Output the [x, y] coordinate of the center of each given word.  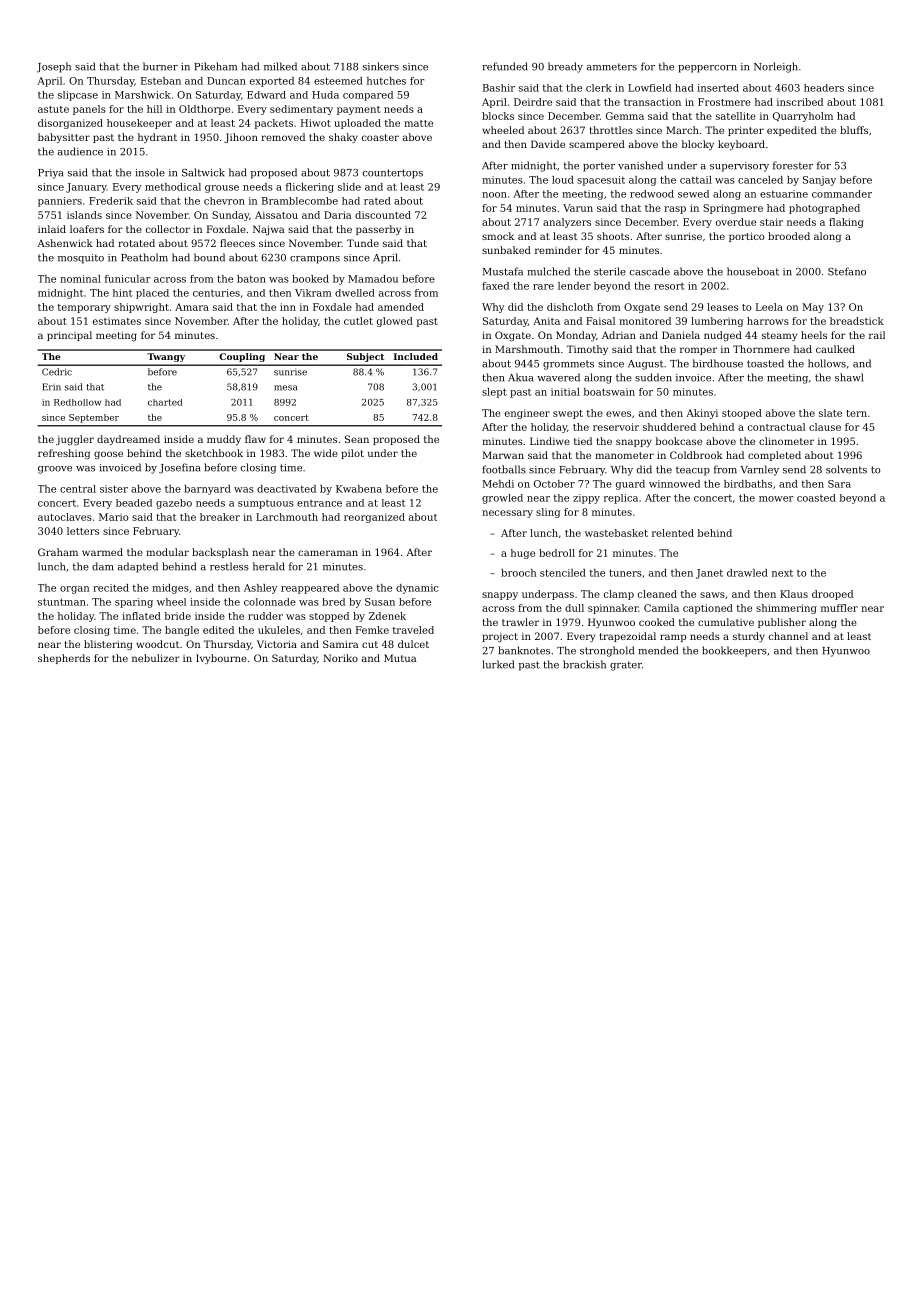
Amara [192, 307]
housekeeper [139, 124]
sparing [134, 603]
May [813, 308]
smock [498, 236]
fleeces [237, 243]
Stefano [847, 271]
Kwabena [359, 489]
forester [793, 165]
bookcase [679, 441]
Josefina [179, 468]
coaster [380, 137]
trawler [520, 622]
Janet [709, 574]
